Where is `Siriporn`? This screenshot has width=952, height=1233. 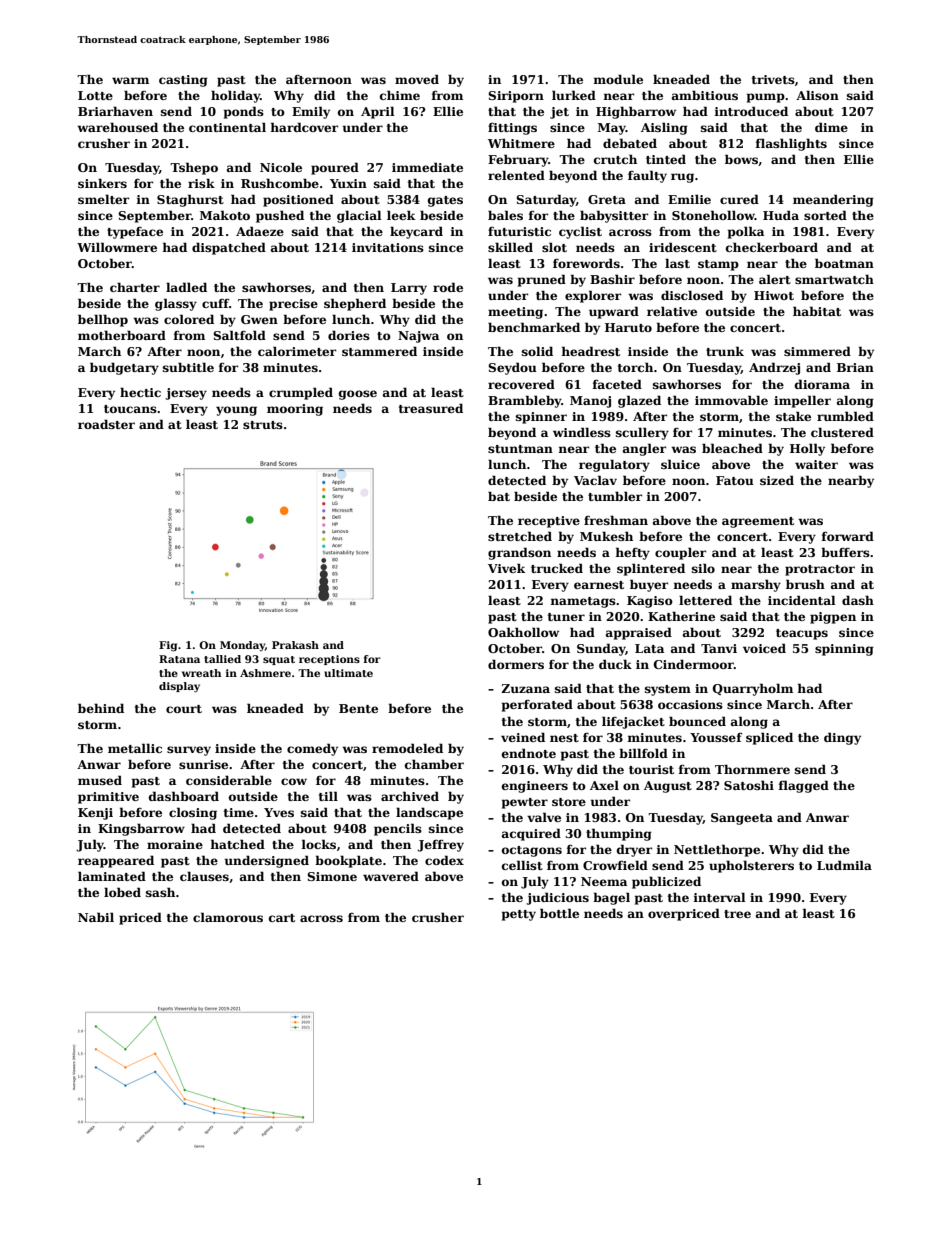
Siriporn is located at coordinates (516, 97).
